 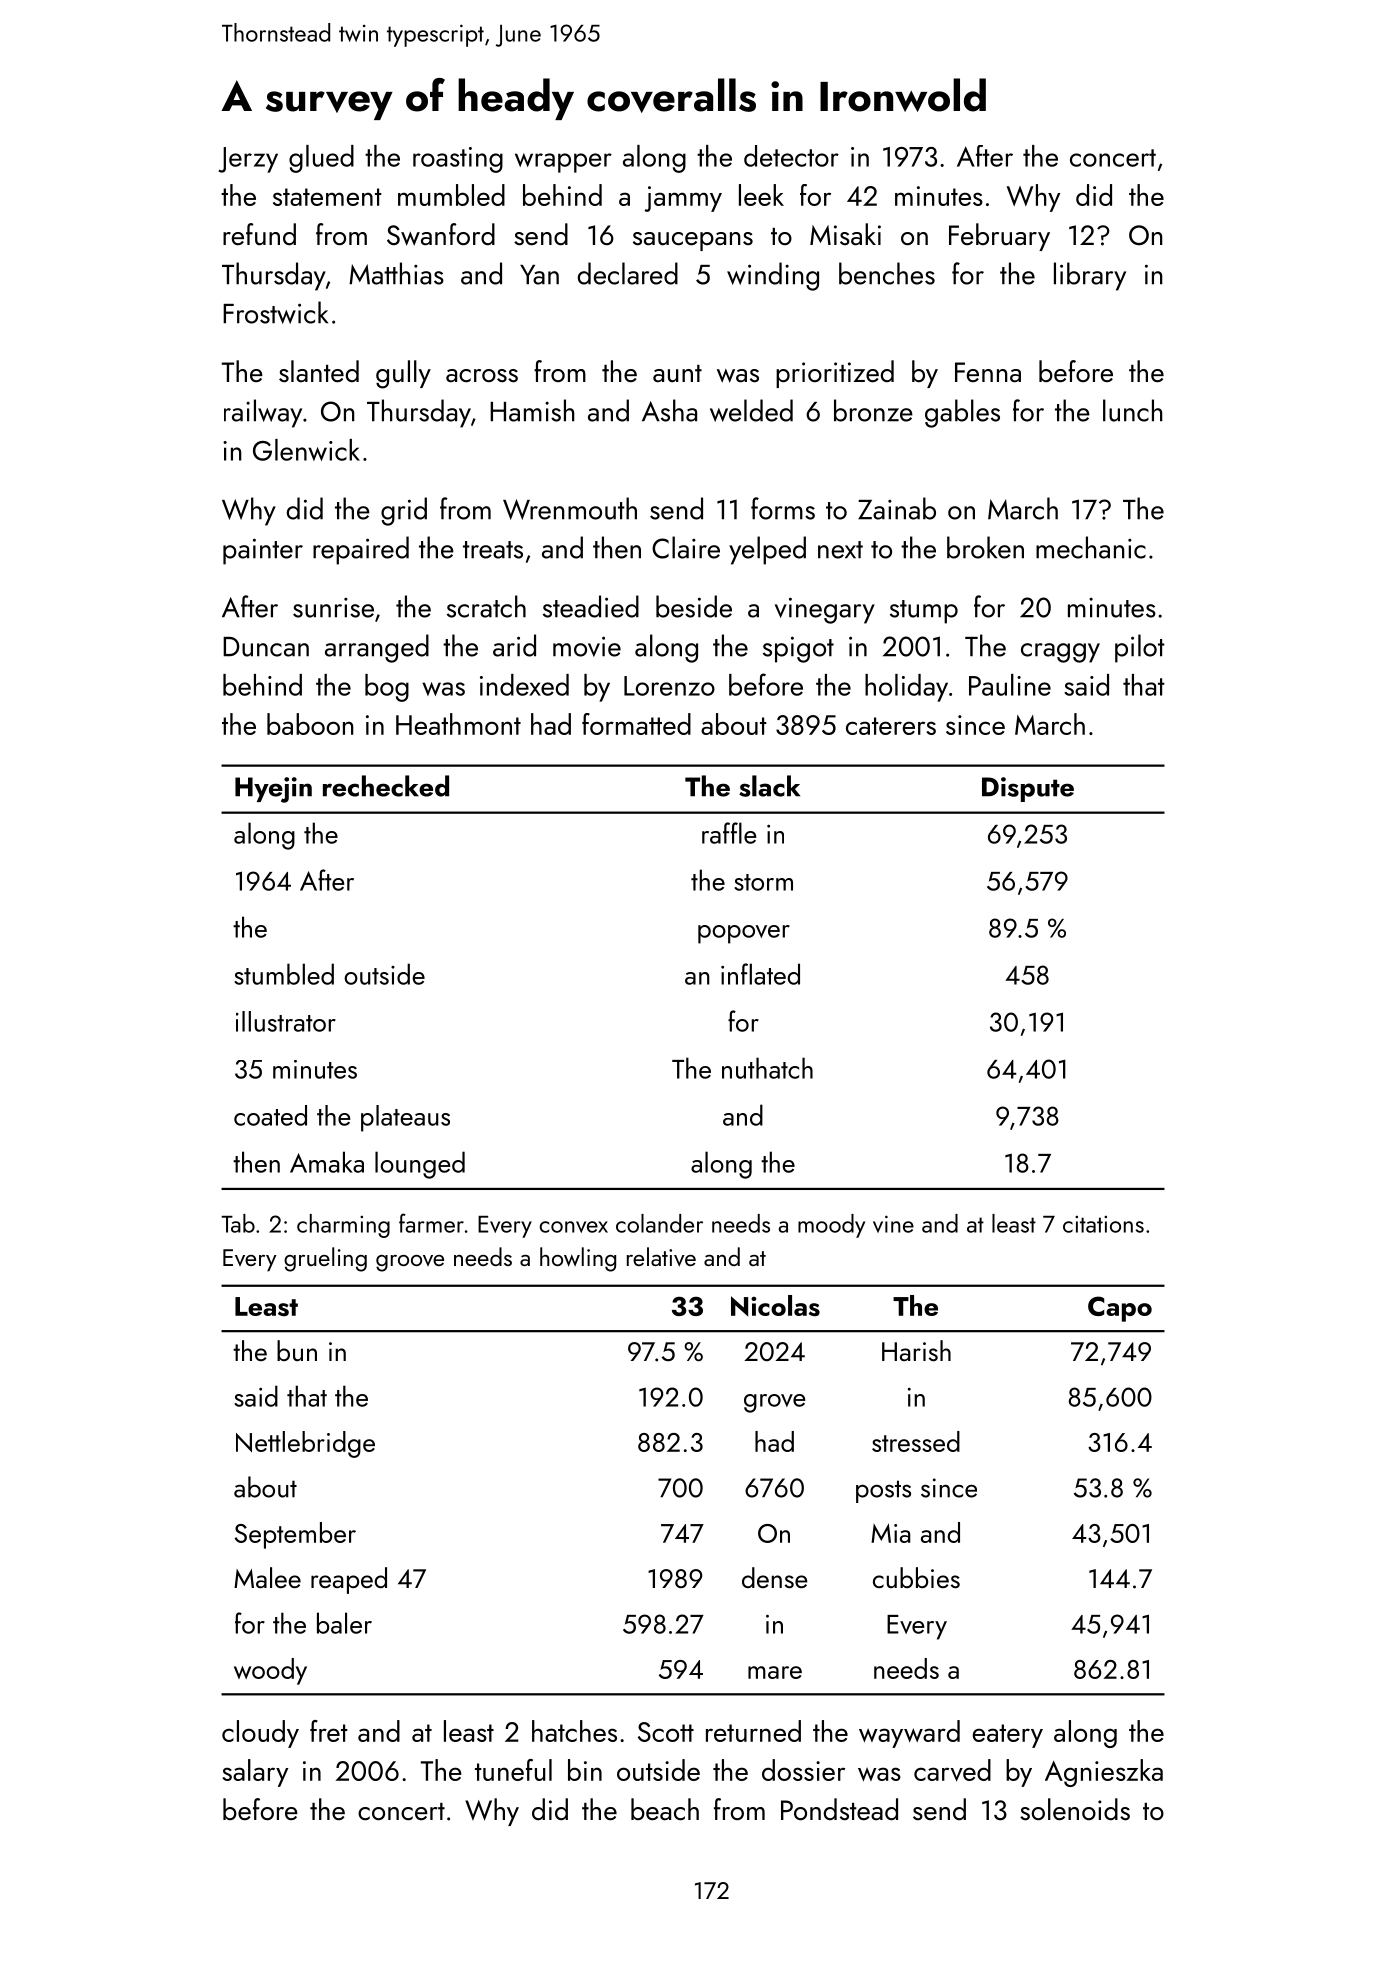 What do you see at coordinates (266, 647) in the screenshot?
I see `Duncan` at bounding box center [266, 647].
